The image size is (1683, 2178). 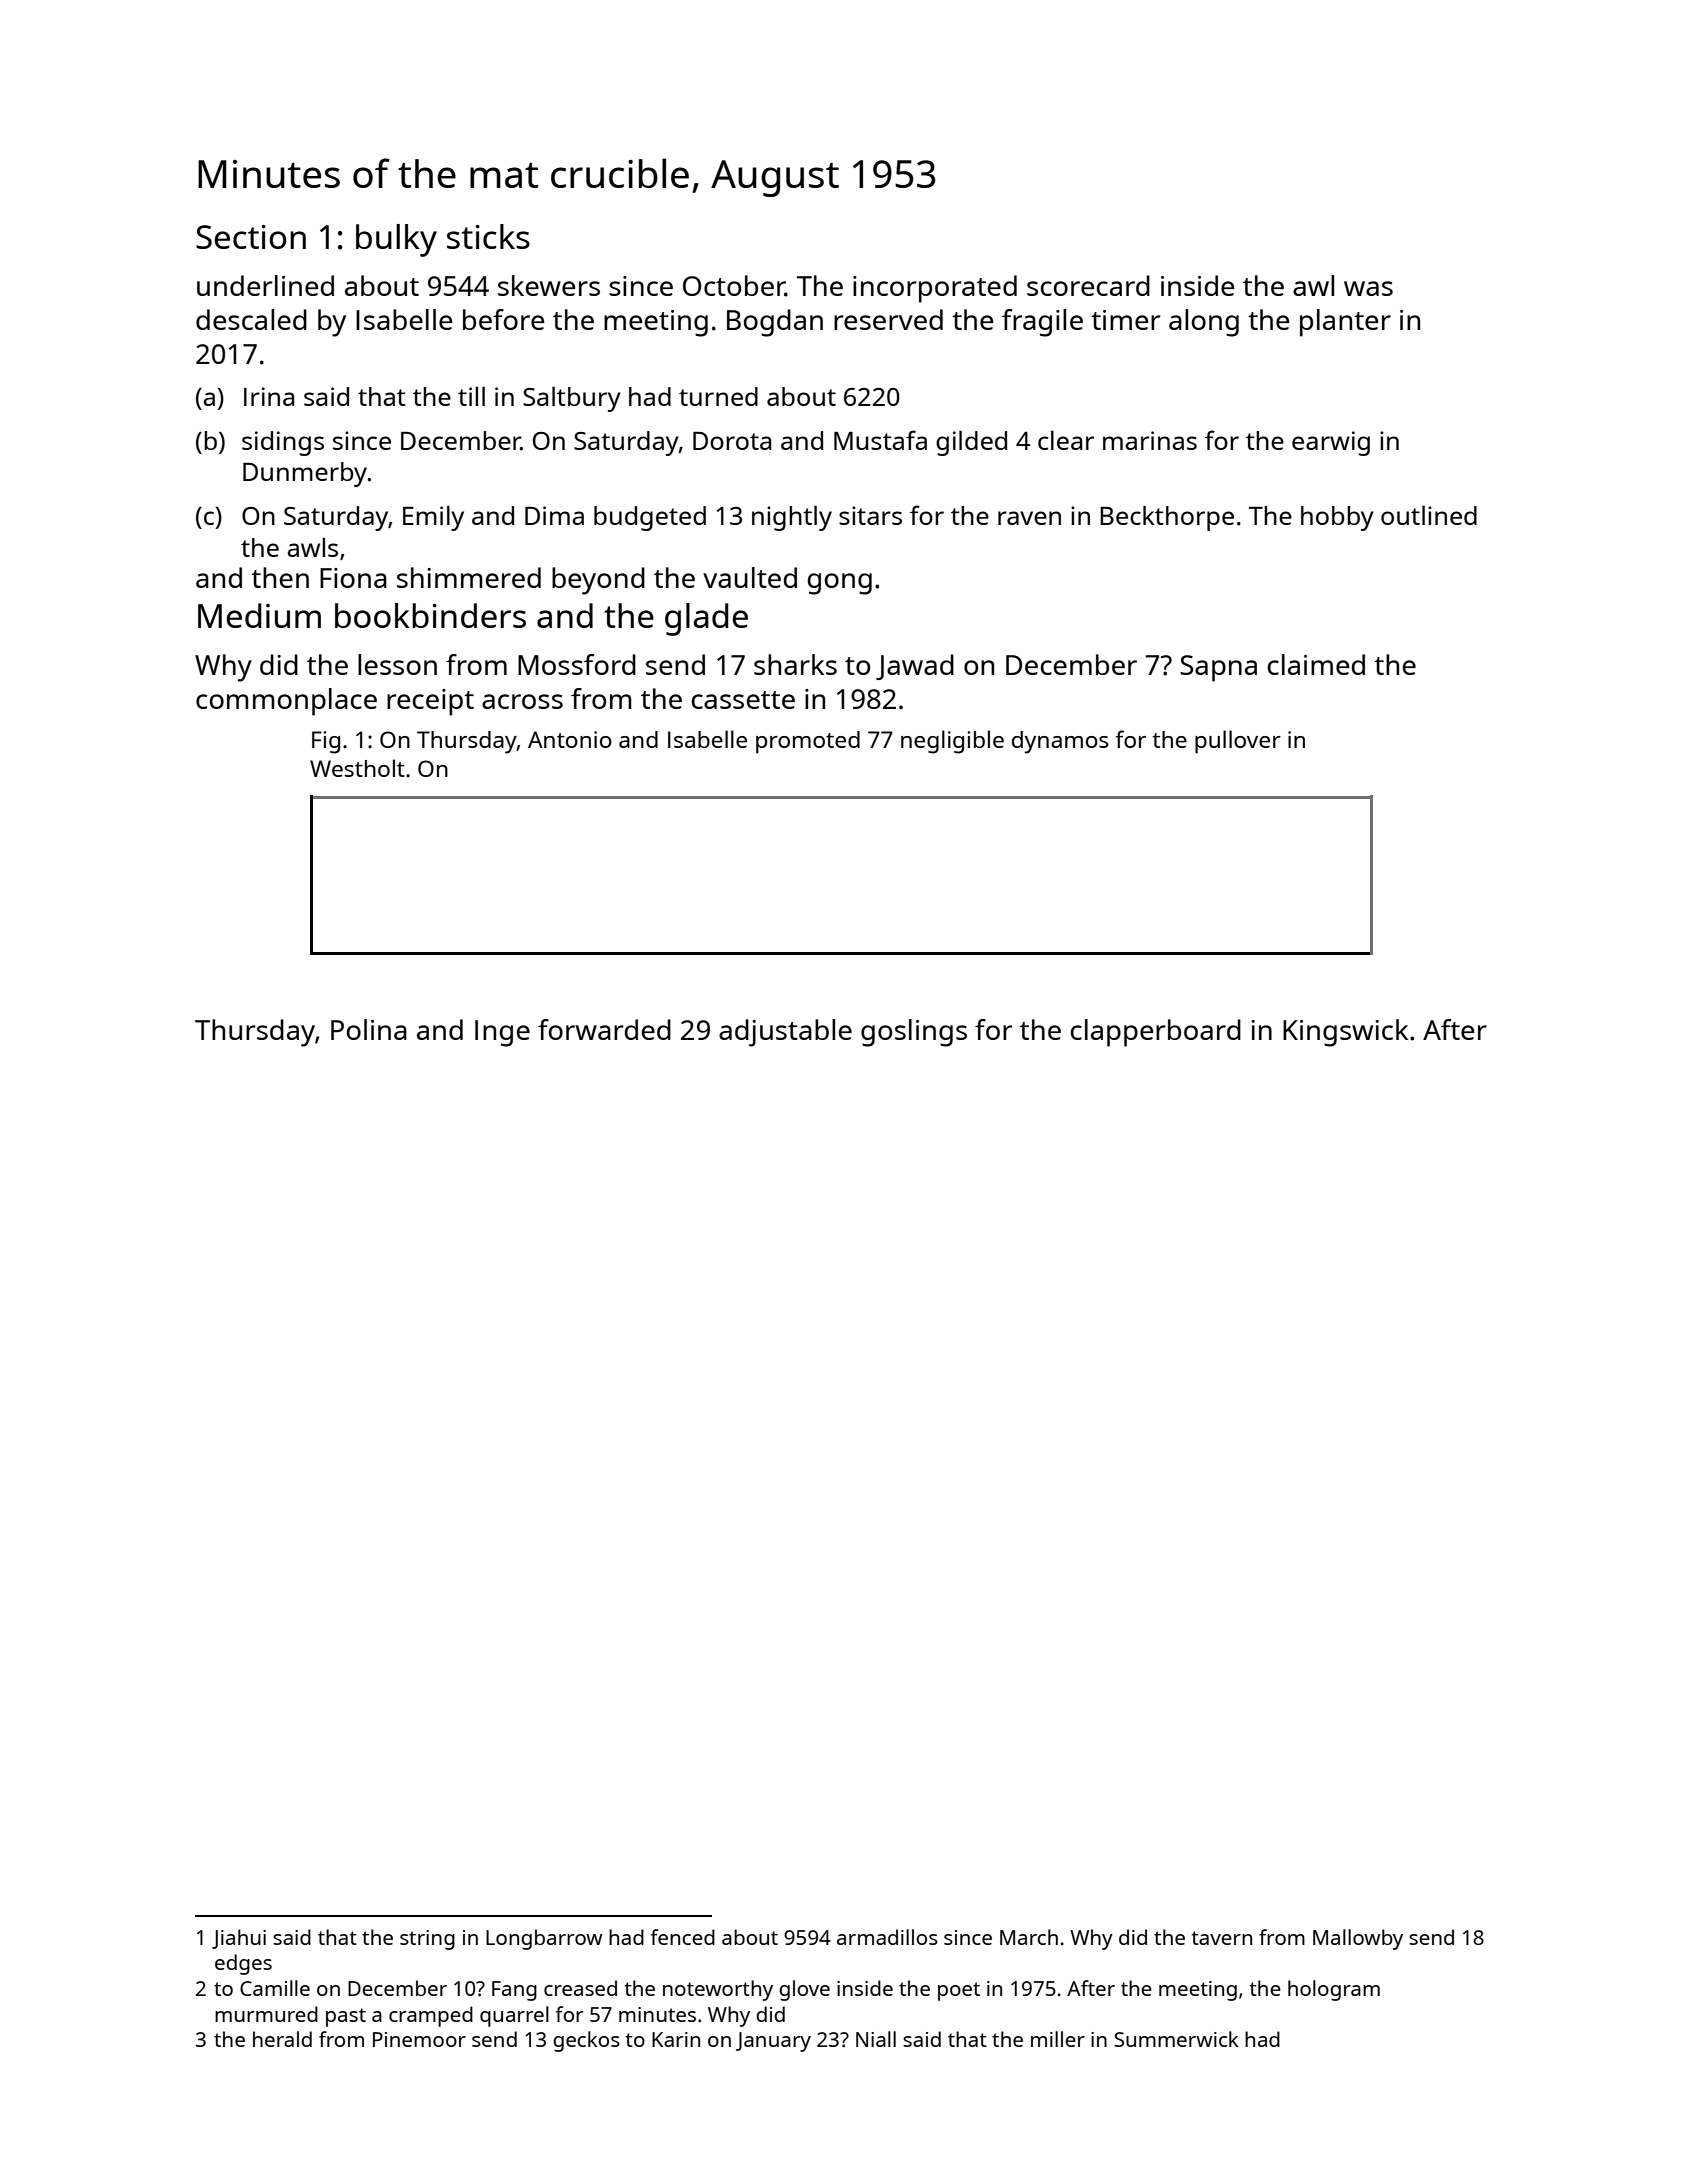 I want to click on clapperboard, so click(x=1156, y=1033).
